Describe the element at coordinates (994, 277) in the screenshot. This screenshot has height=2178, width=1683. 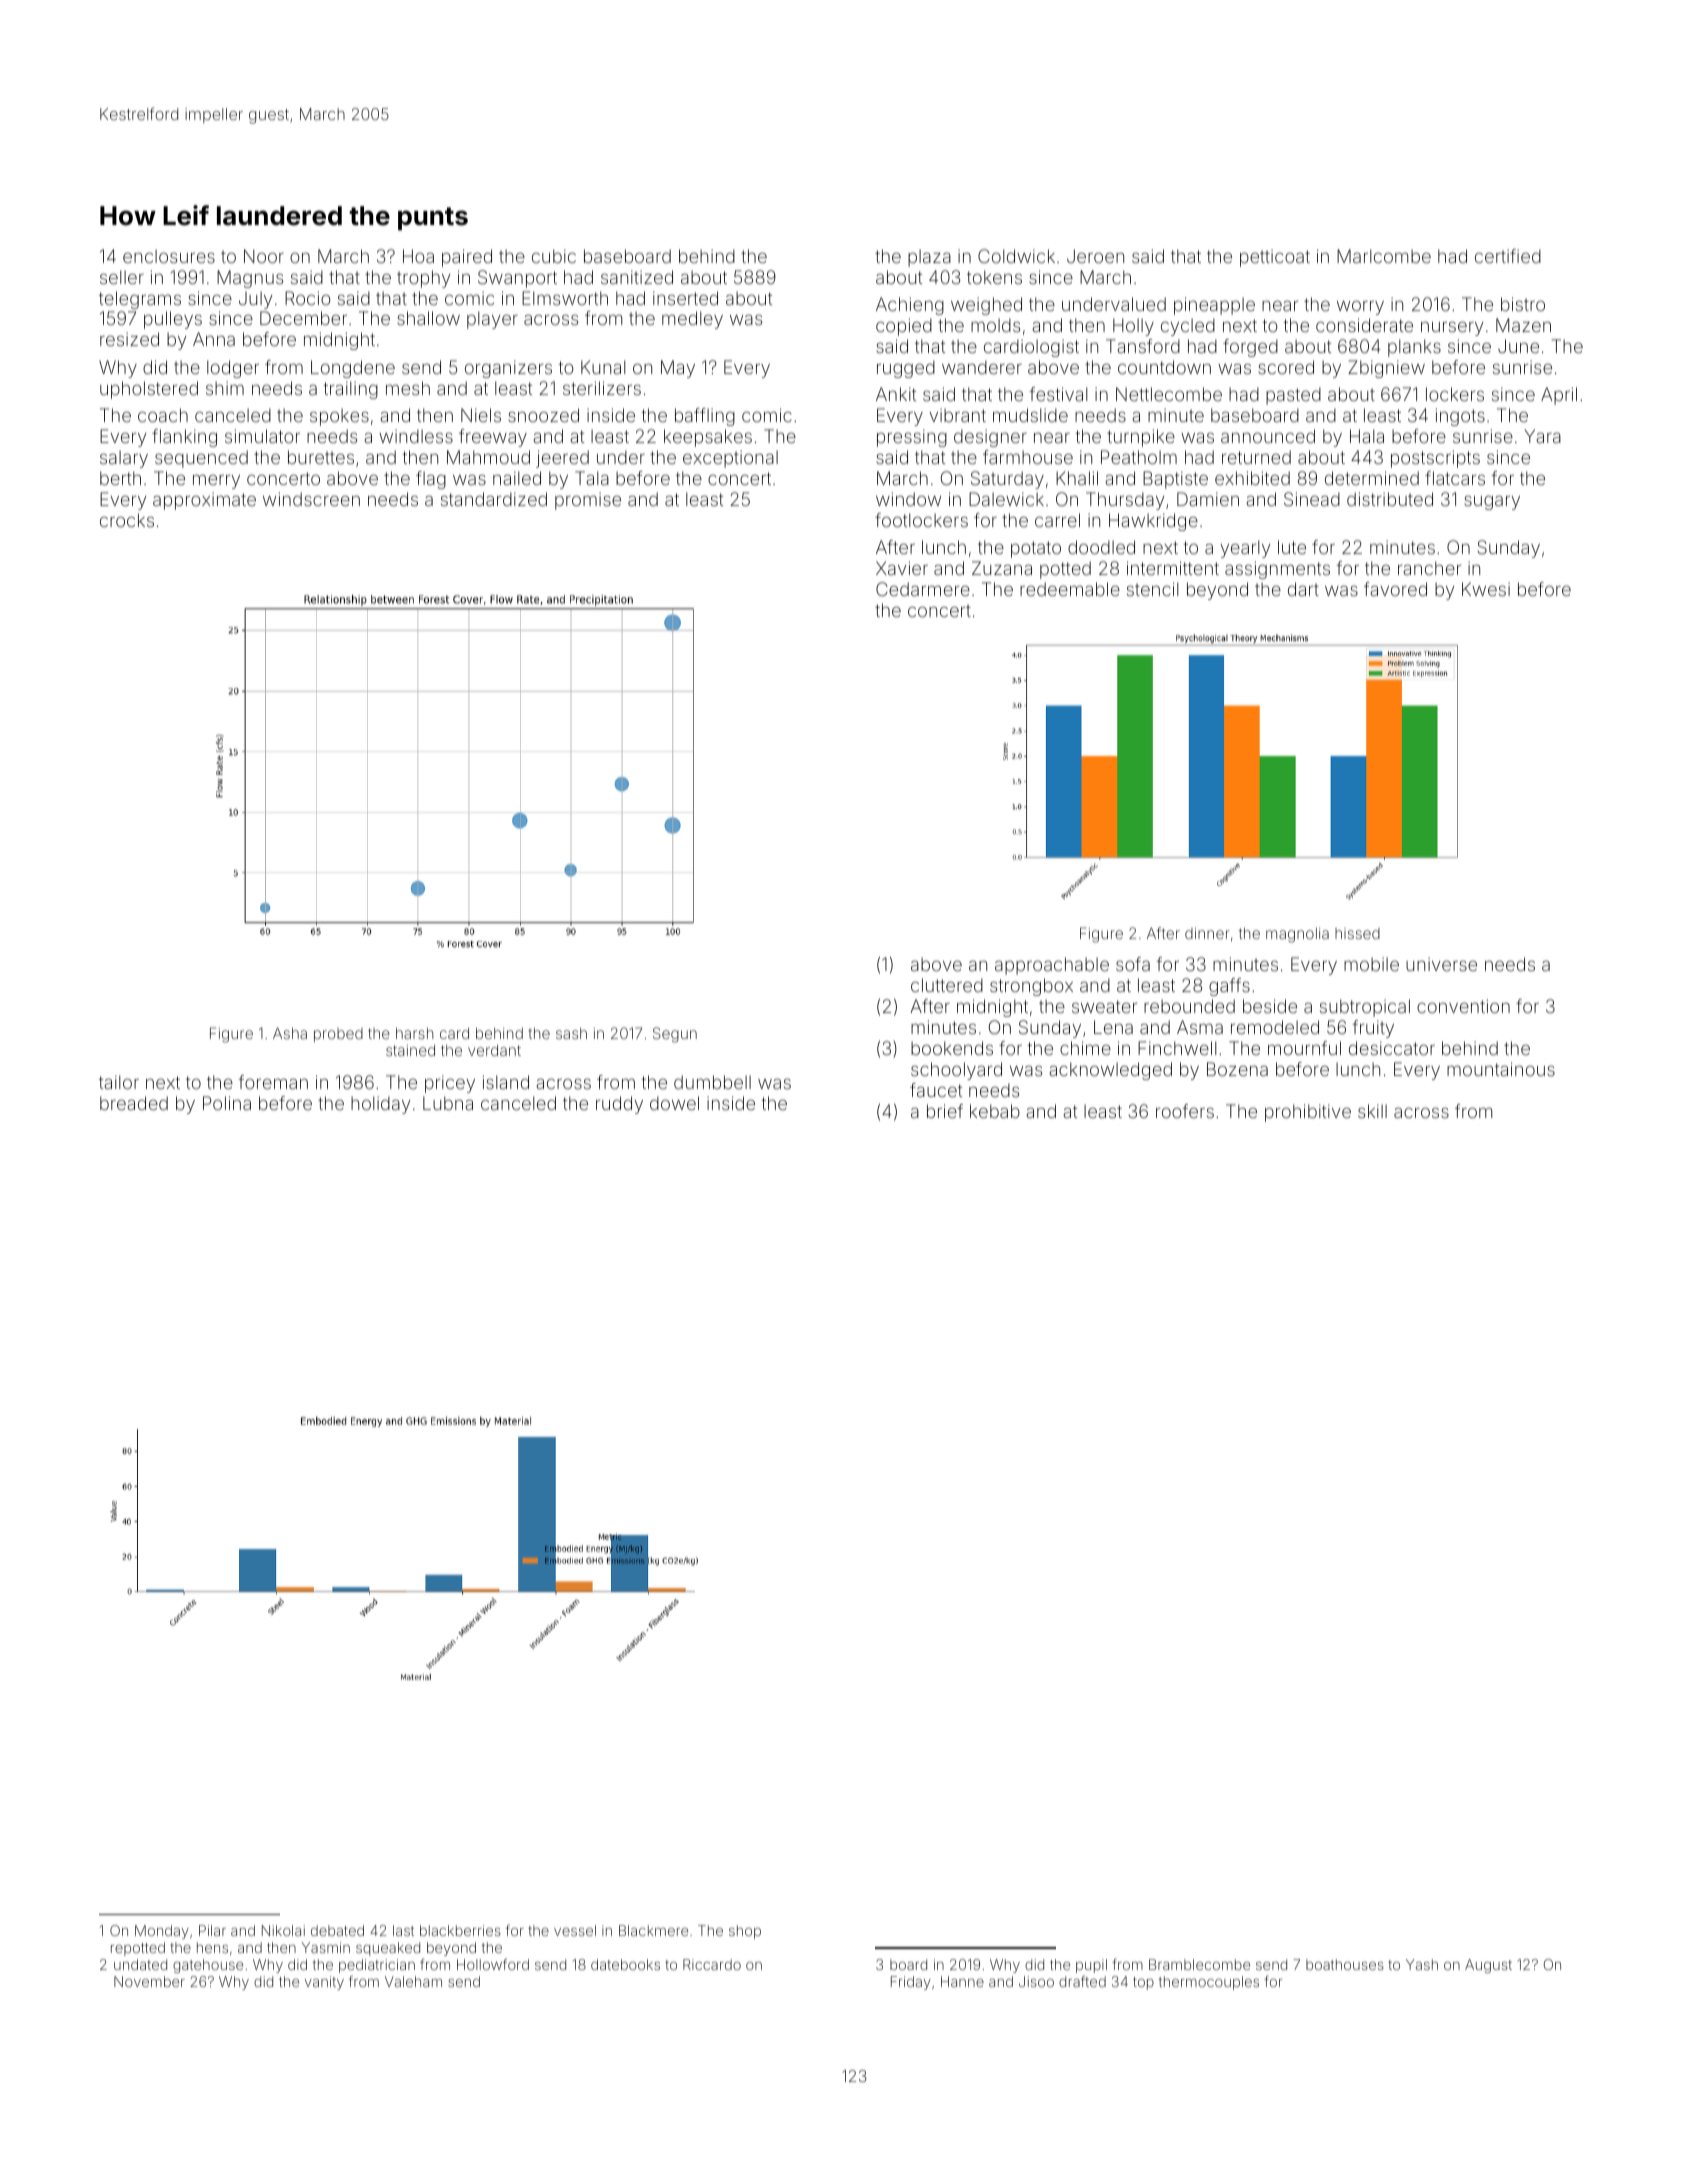
I see `tokens` at that location.
